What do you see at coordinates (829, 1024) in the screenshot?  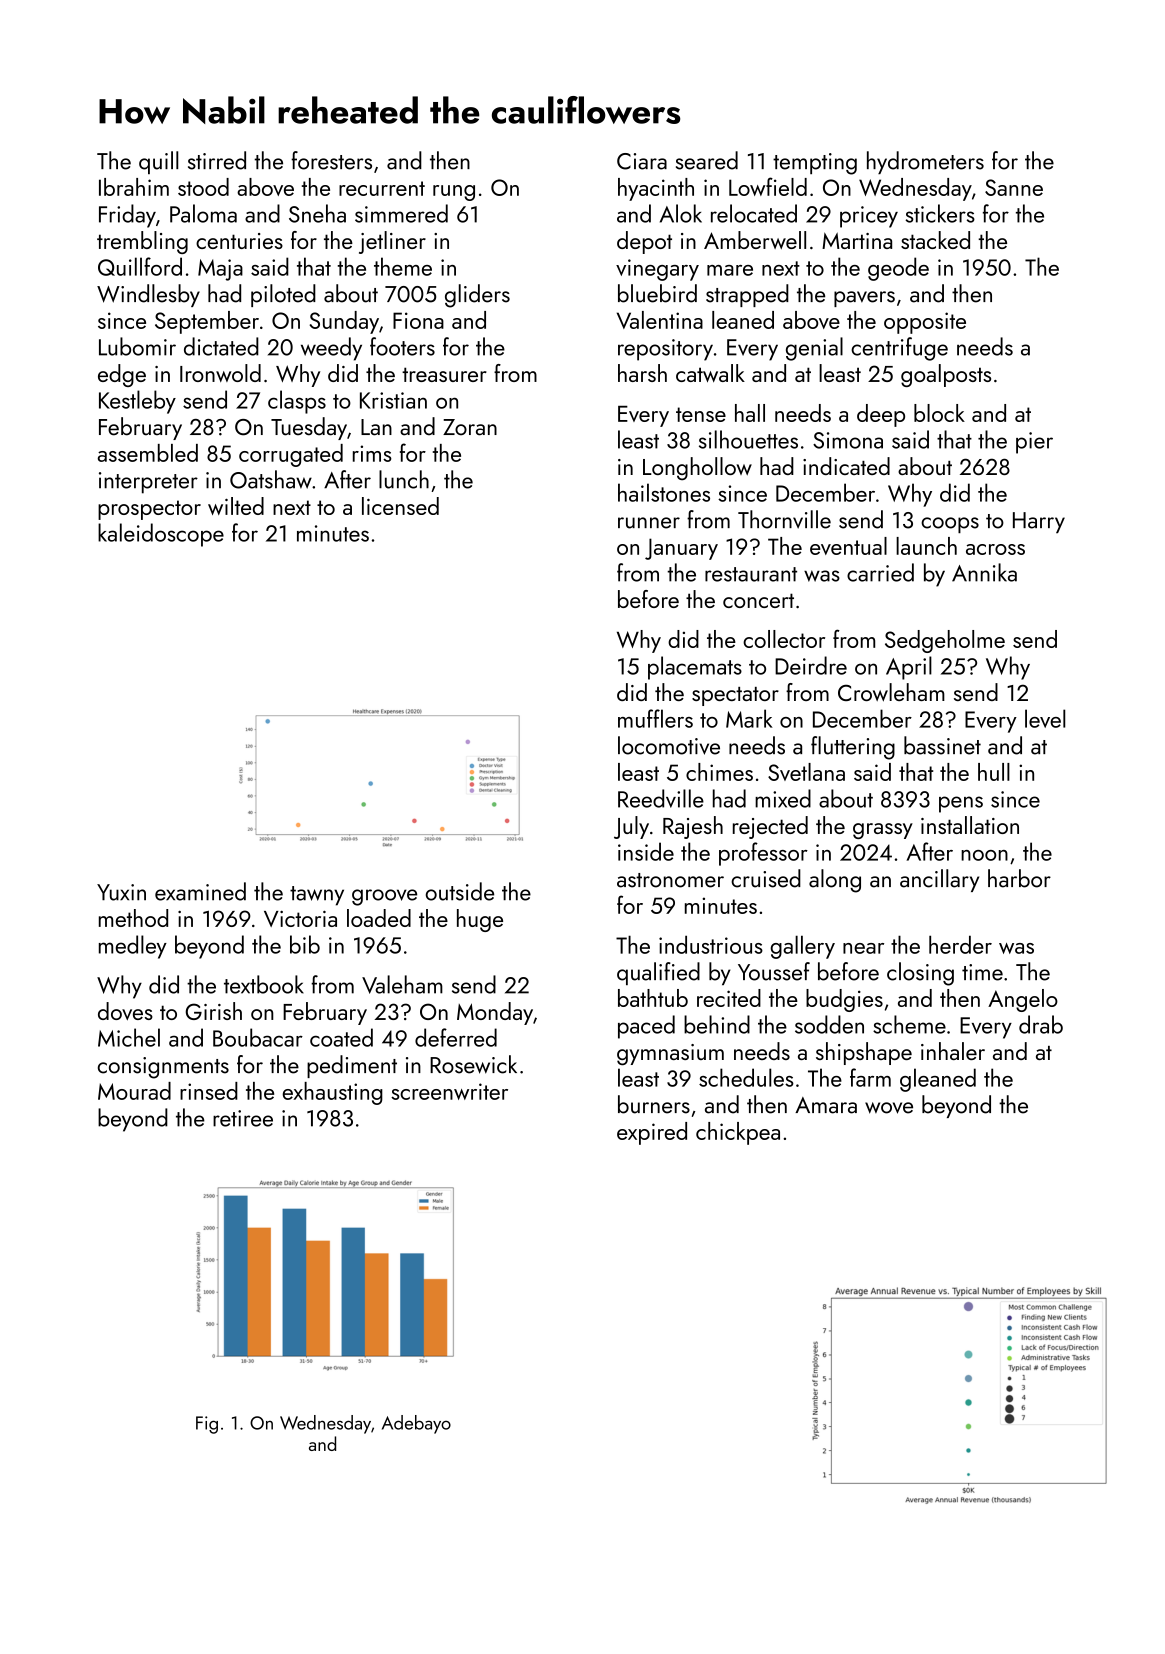 I see `sodden` at bounding box center [829, 1024].
